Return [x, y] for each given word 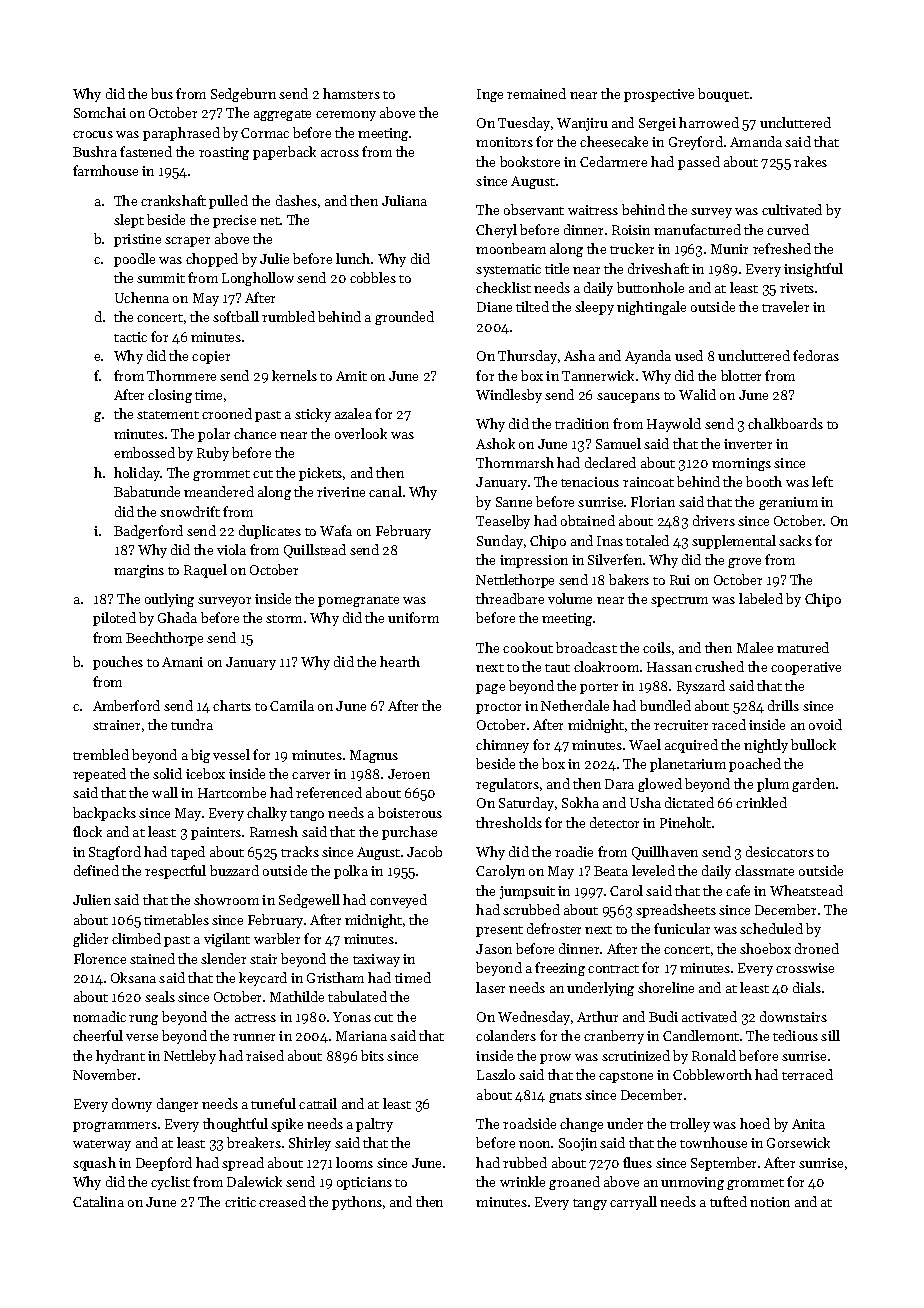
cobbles [373, 277]
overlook [361, 433]
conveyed [398, 901]
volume [570, 598]
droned [817, 948]
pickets [320, 474]
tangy [590, 1204]
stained [152, 958]
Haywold [674, 425]
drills [783, 705]
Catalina [98, 1201]
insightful [813, 270]
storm [284, 619]
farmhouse [105, 170]
